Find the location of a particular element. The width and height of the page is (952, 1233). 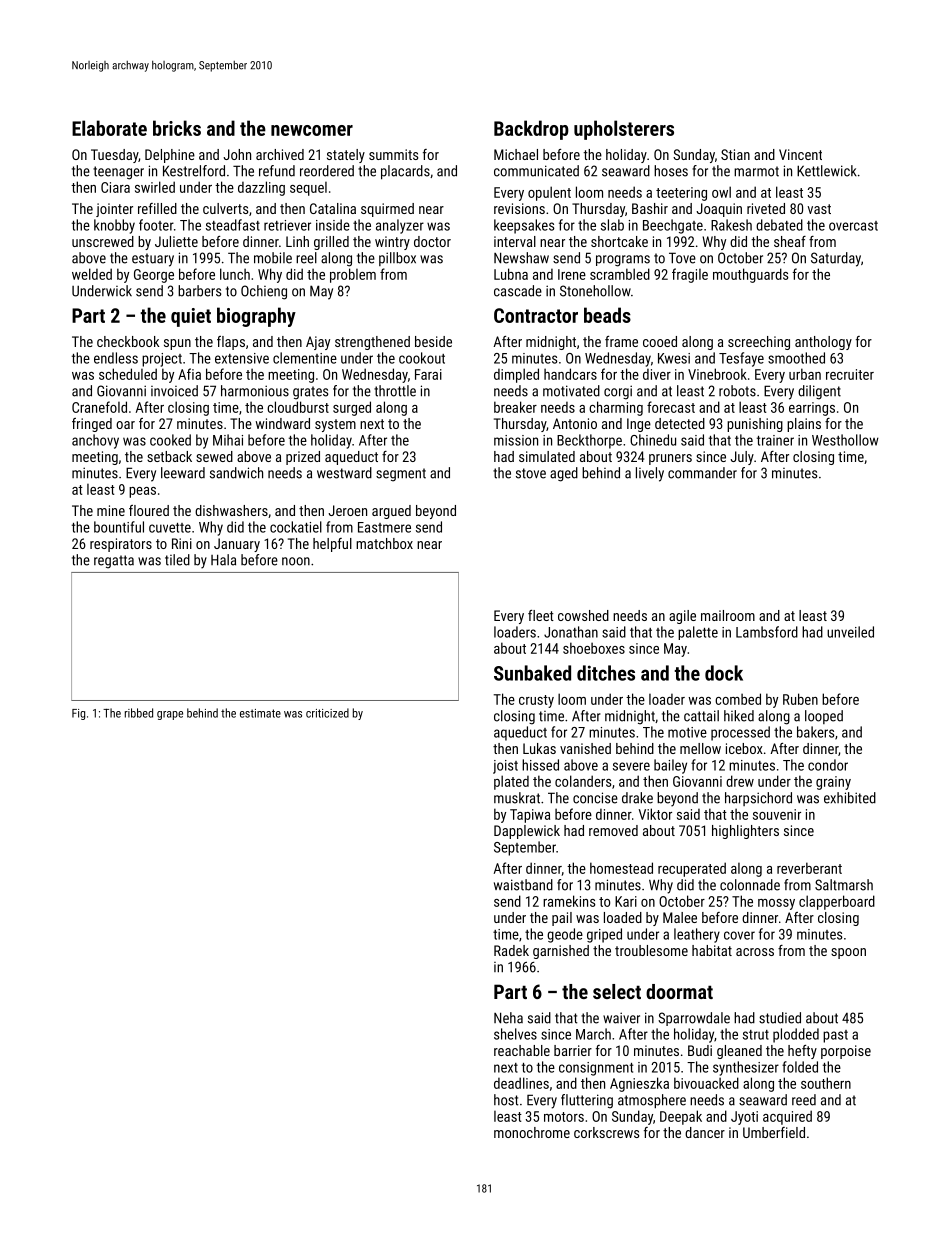

dancer is located at coordinates (705, 1132).
